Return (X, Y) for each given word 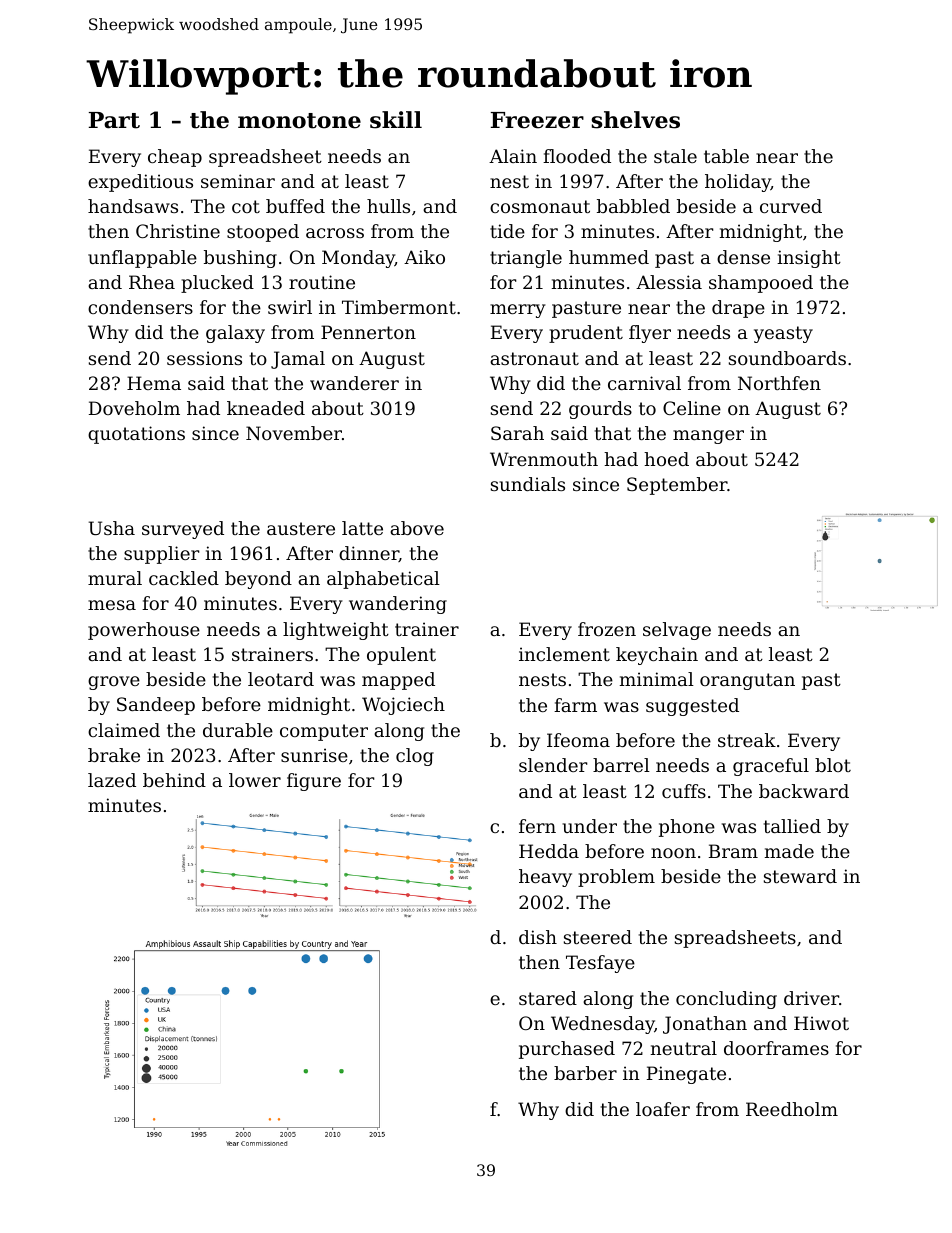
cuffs (684, 791)
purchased (567, 1050)
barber (585, 1073)
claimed (124, 730)
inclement (564, 654)
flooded (577, 156)
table (726, 156)
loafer (663, 1109)
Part (114, 120)
